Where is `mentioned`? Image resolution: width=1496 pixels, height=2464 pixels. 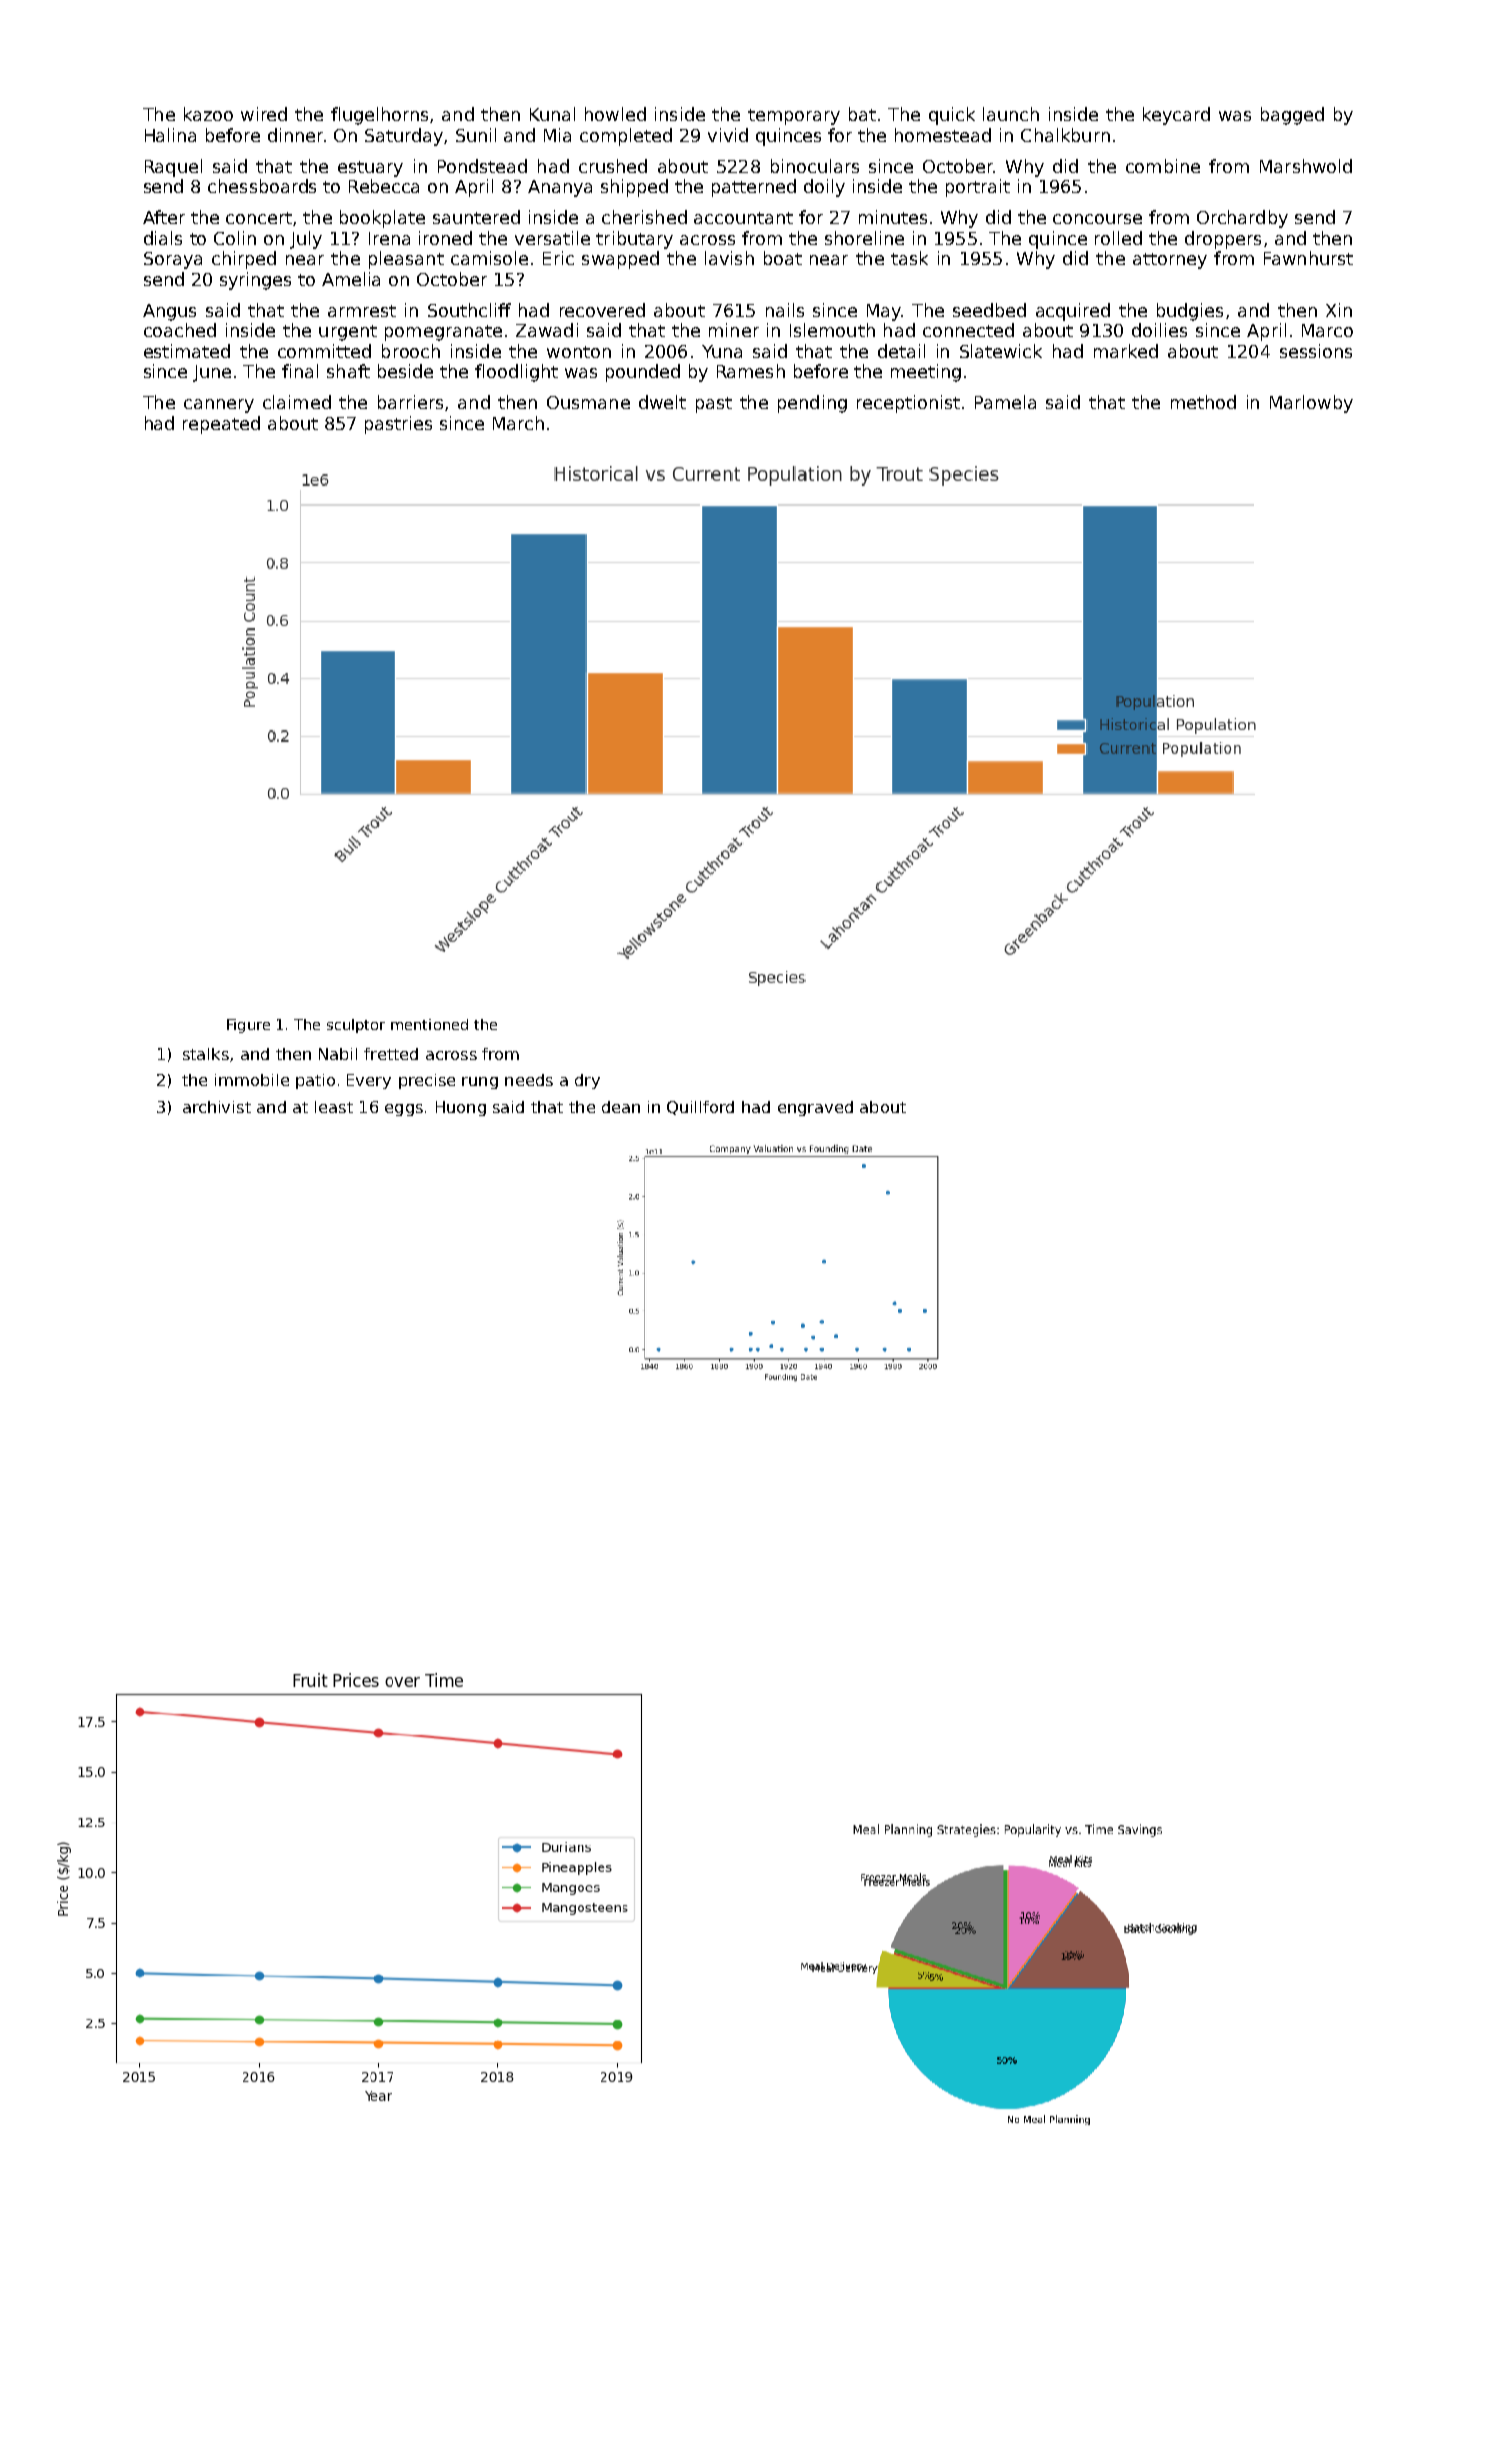
mentioned is located at coordinates (429, 1024).
